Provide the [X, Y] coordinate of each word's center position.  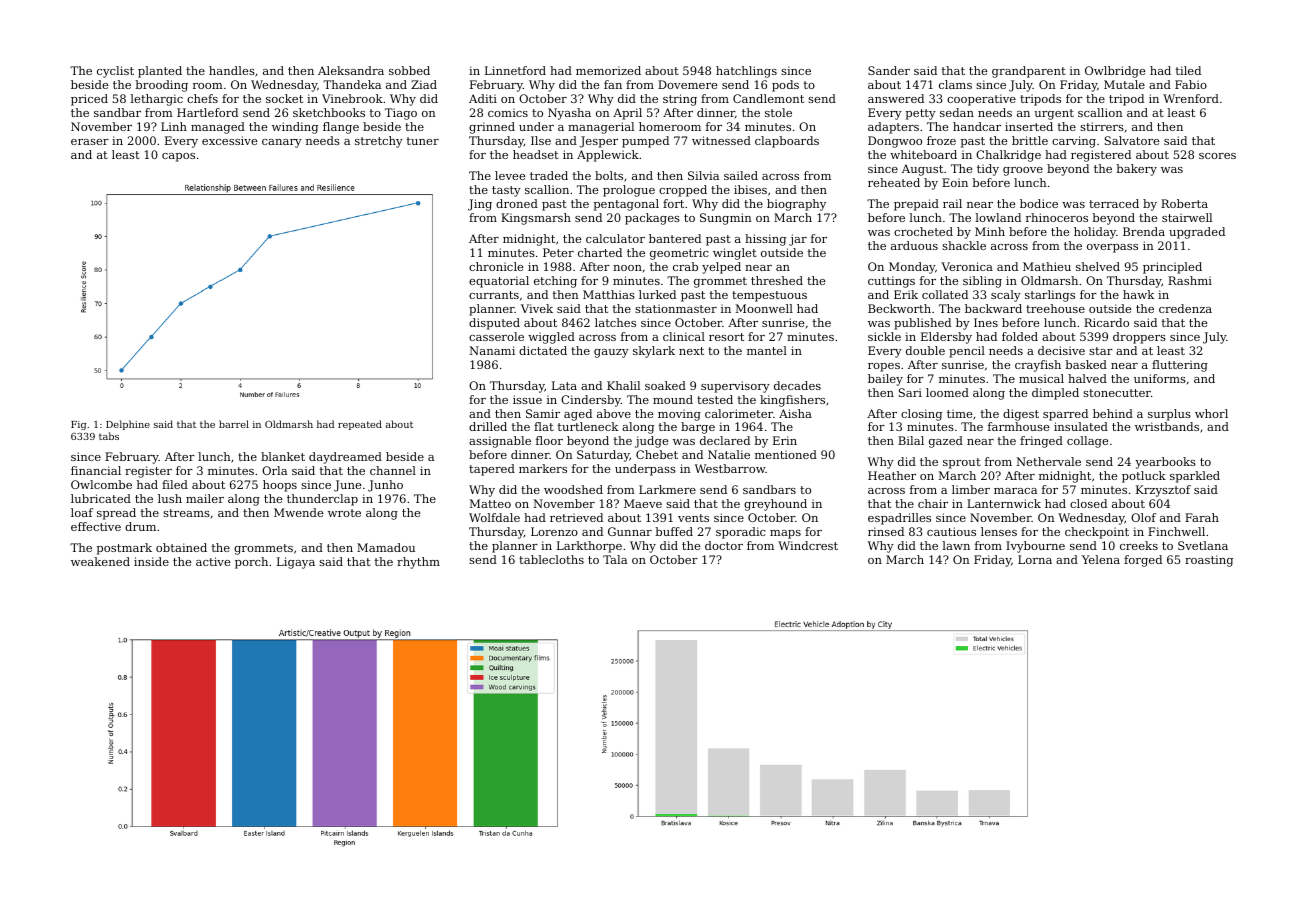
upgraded [1197, 233]
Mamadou [386, 547]
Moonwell [764, 308]
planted [160, 72]
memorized [608, 70]
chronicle [496, 266]
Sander [889, 70]
